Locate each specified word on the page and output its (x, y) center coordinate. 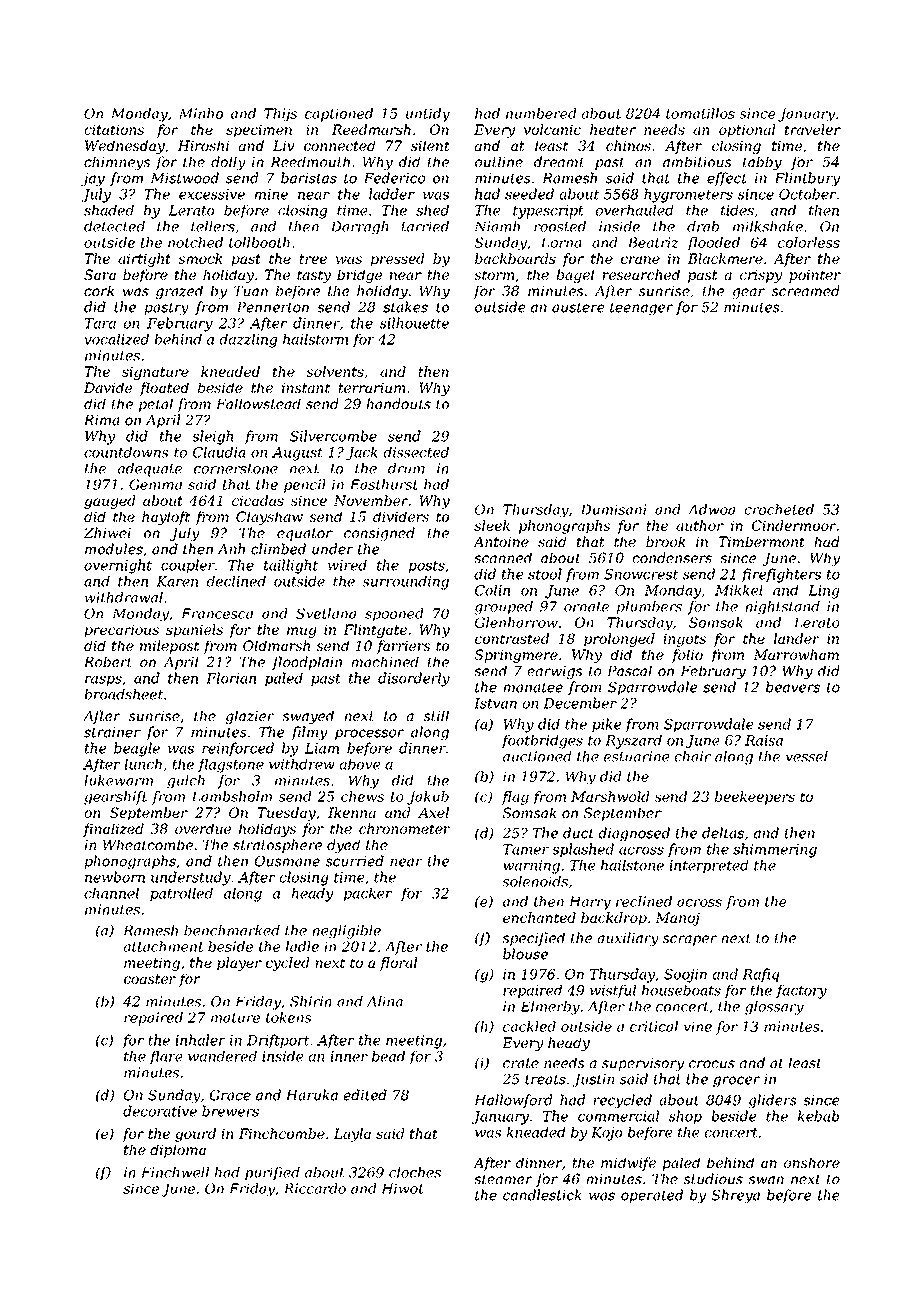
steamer (503, 1179)
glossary (774, 1008)
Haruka (312, 1095)
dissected (416, 452)
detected (114, 226)
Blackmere (725, 258)
